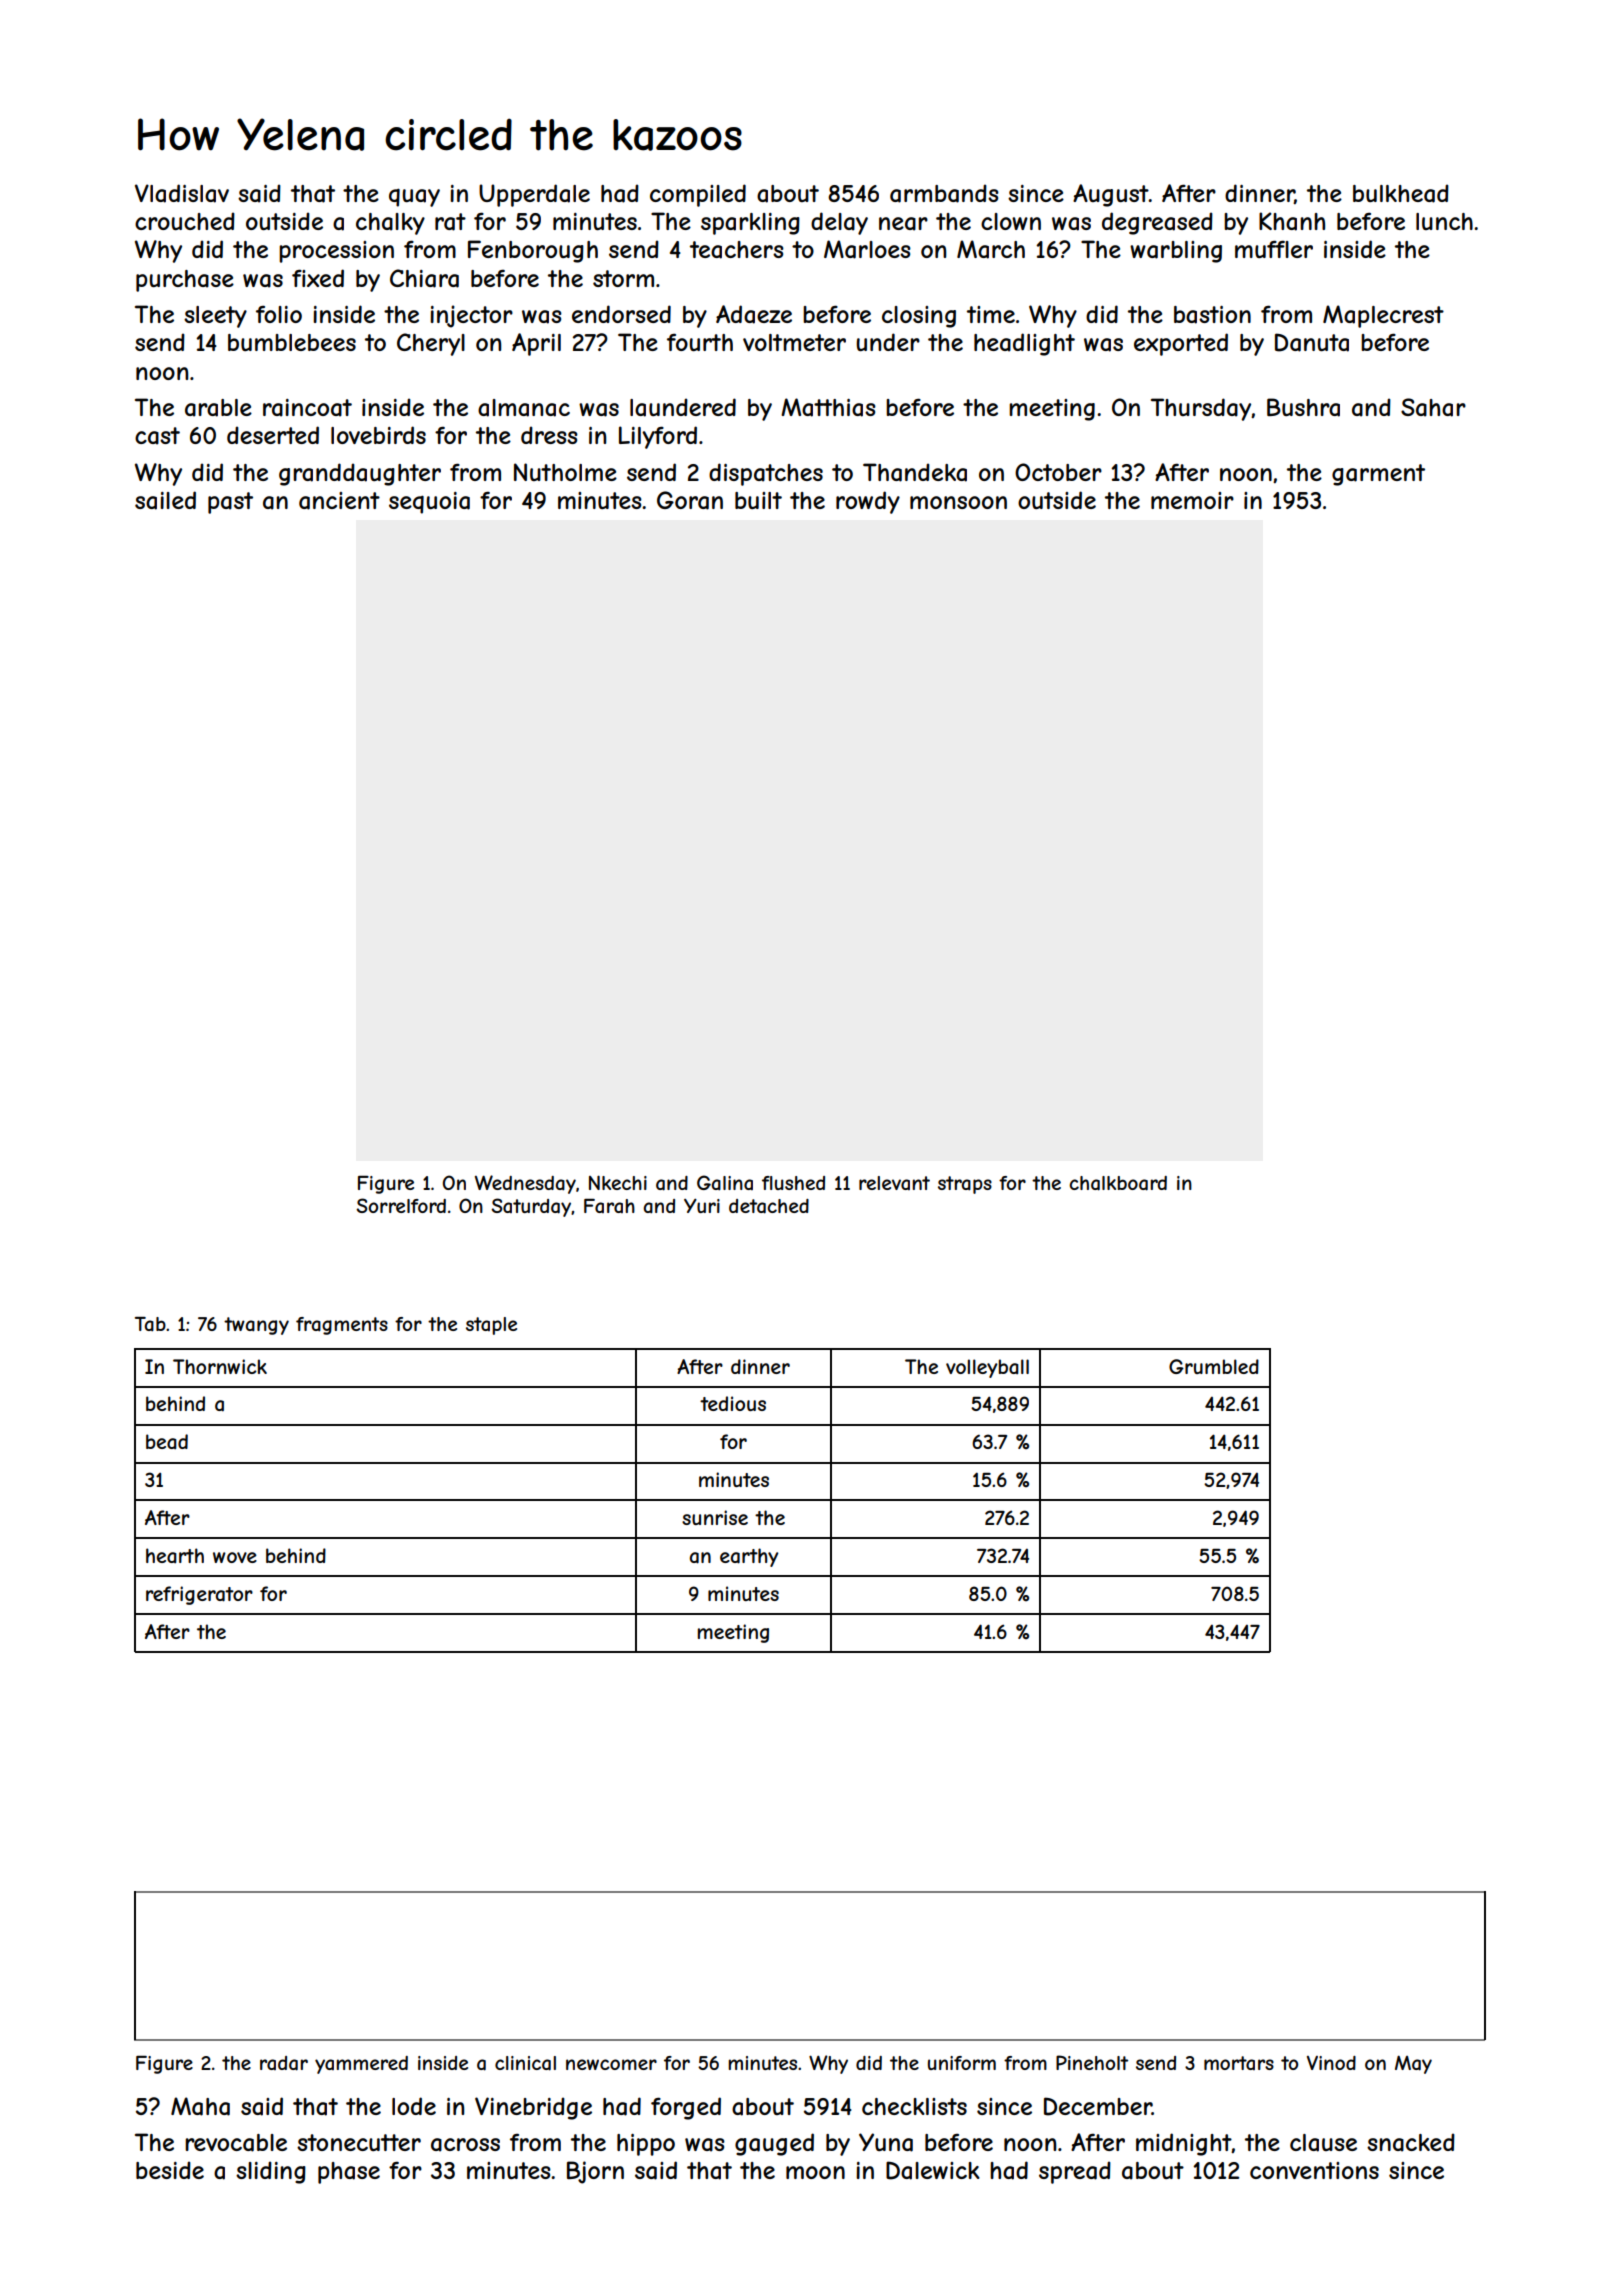  I want to click on Chiara, so click(424, 278).
